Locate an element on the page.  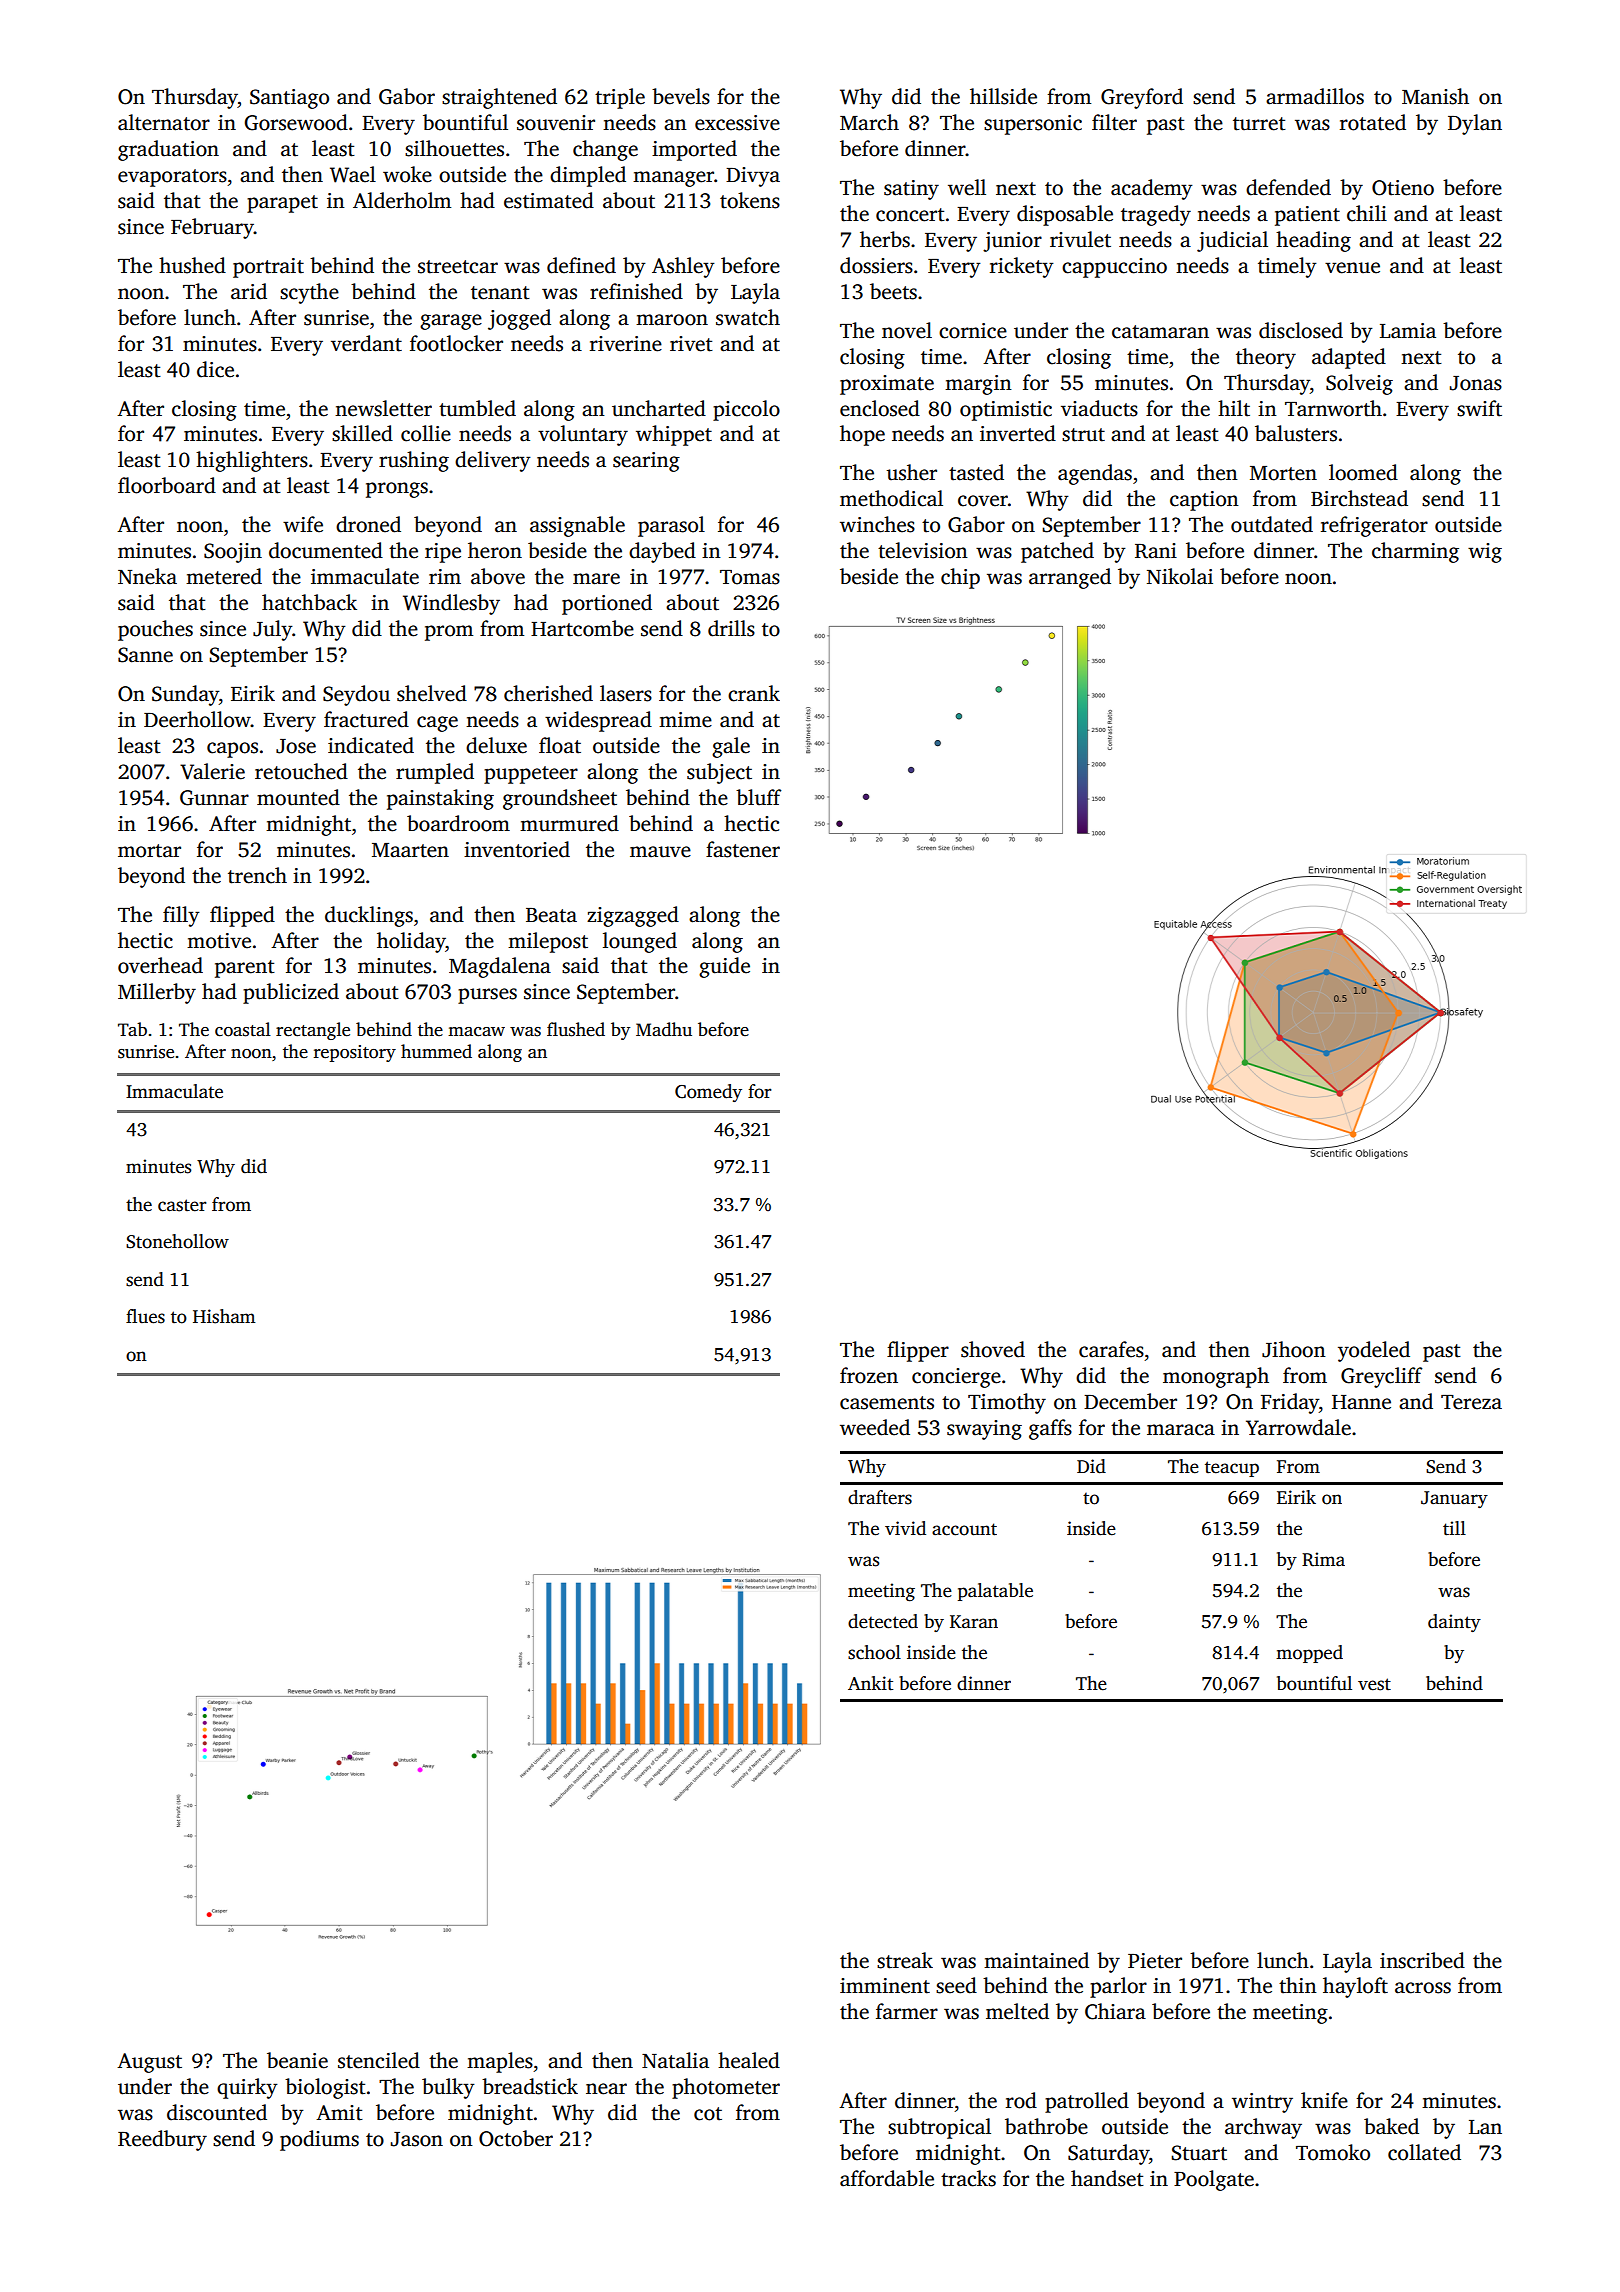
straightened is located at coordinates (499, 98).
